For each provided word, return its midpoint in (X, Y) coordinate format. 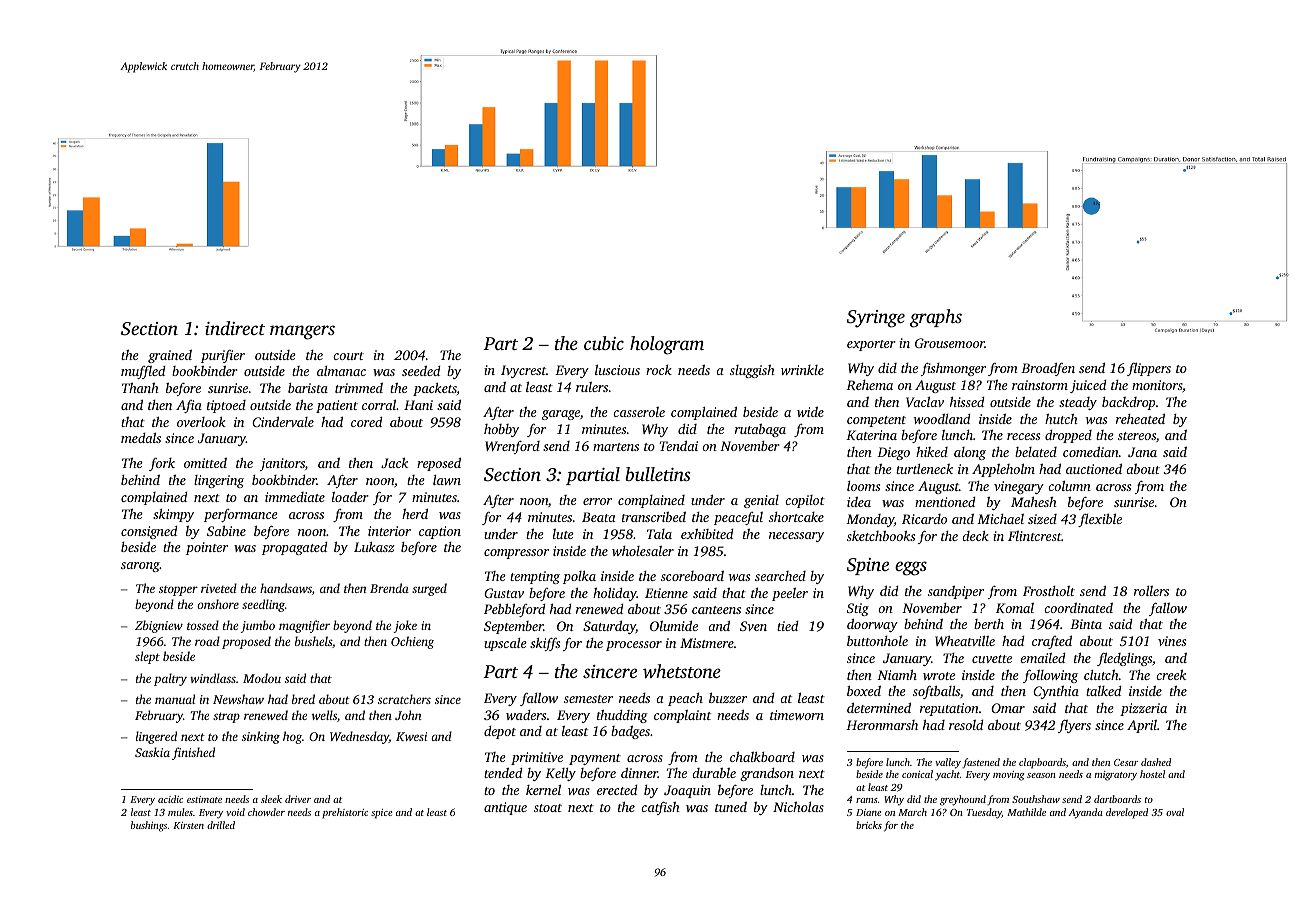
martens (616, 447)
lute (563, 534)
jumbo (258, 626)
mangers (302, 332)
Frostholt (1049, 591)
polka (579, 577)
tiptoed (226, 406)
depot (500, 732)
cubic (604, 343)
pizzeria (1143, 709)
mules (180, 812)
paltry (170, 679)
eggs (911, 568)
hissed (967, 401)
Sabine (226, 530)
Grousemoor (950, 343)
